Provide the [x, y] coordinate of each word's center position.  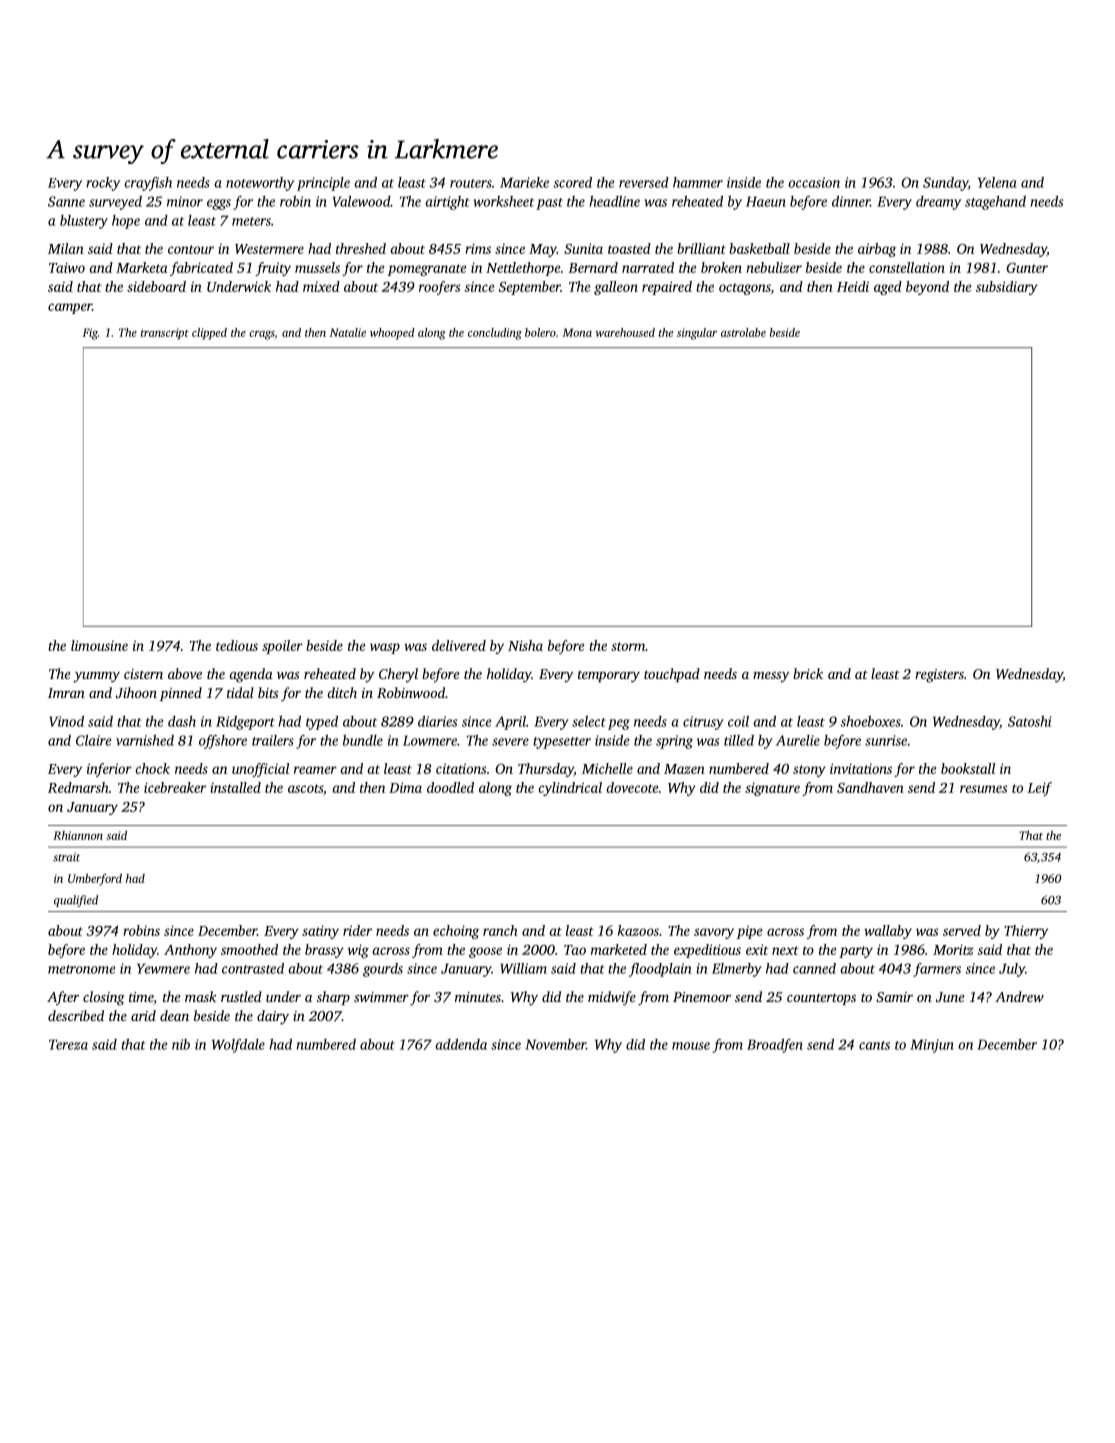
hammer [698, 182]
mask [201, 996]
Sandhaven [870, 787]
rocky [103, 184]
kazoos [638, 930]
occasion [814, 182]
